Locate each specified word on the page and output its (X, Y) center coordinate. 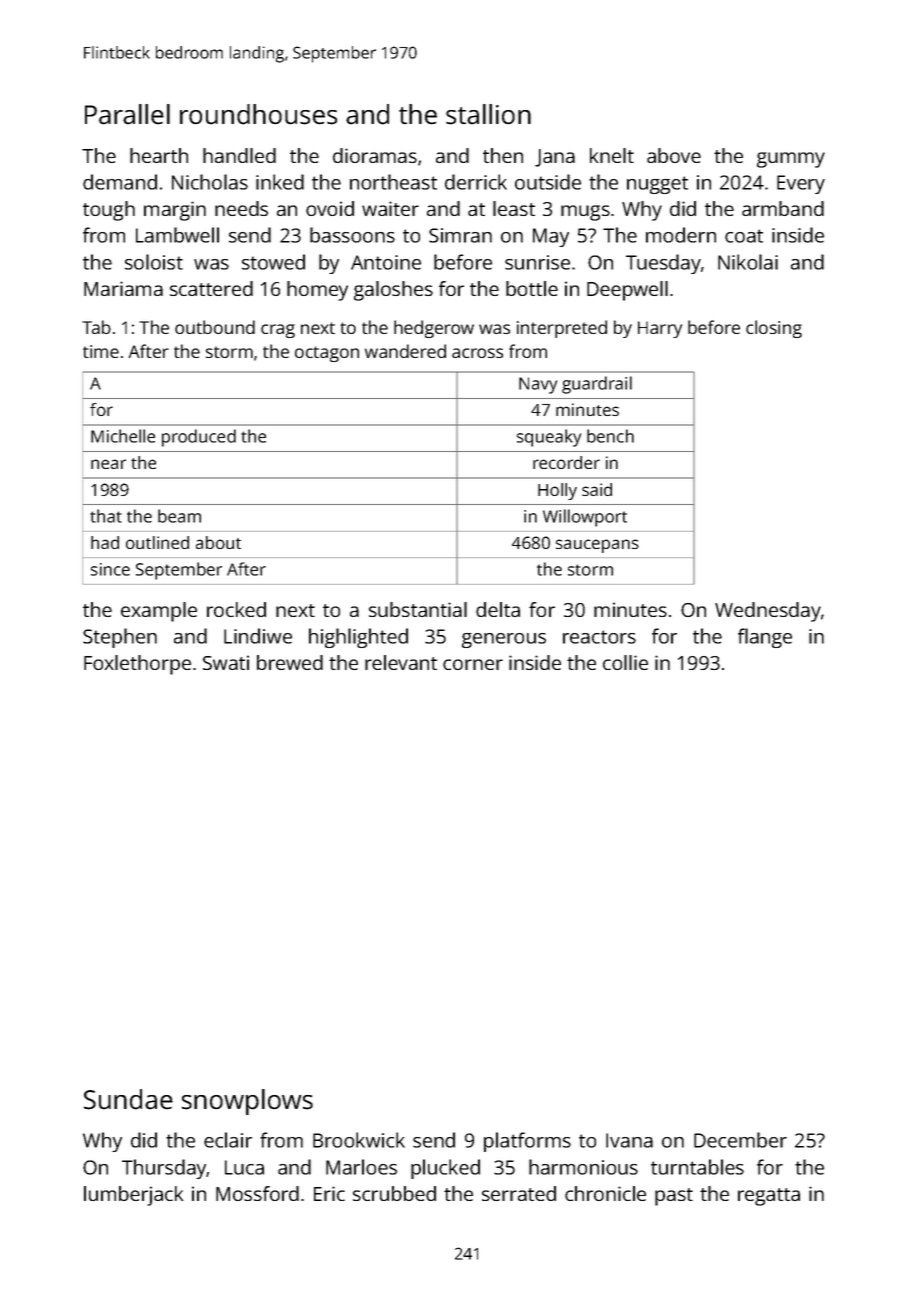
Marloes (361, 1167)
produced (199, 438)
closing (774, 329)
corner (473, 664)
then (503, 155)
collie (625, 662)
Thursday (164, 1169)
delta (498, 609)
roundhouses (258, 114)
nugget (657, 185)
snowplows (247, 1102)
